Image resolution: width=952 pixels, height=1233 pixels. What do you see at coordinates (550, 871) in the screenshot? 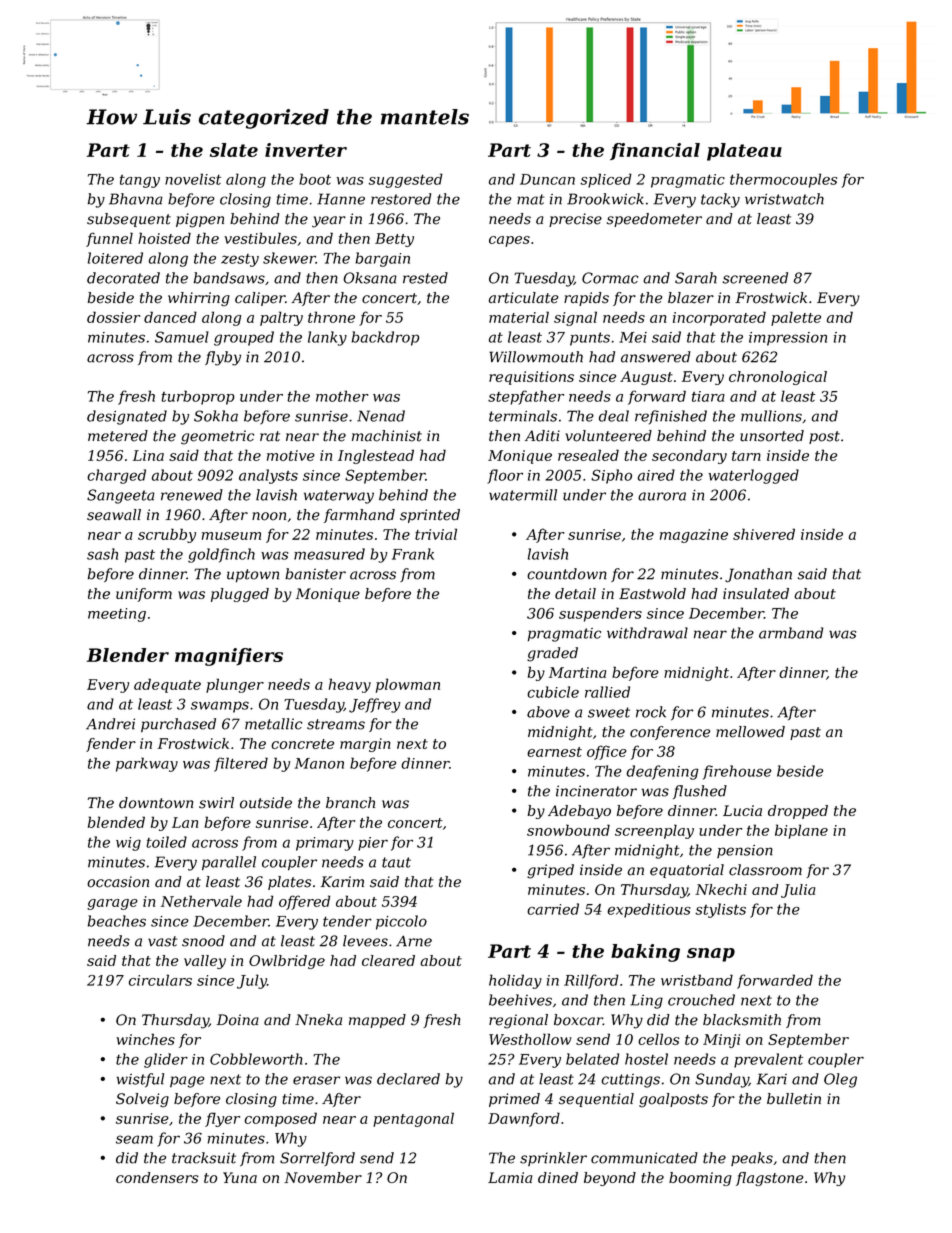
I see `griped` at bounding box center [550, 871].
